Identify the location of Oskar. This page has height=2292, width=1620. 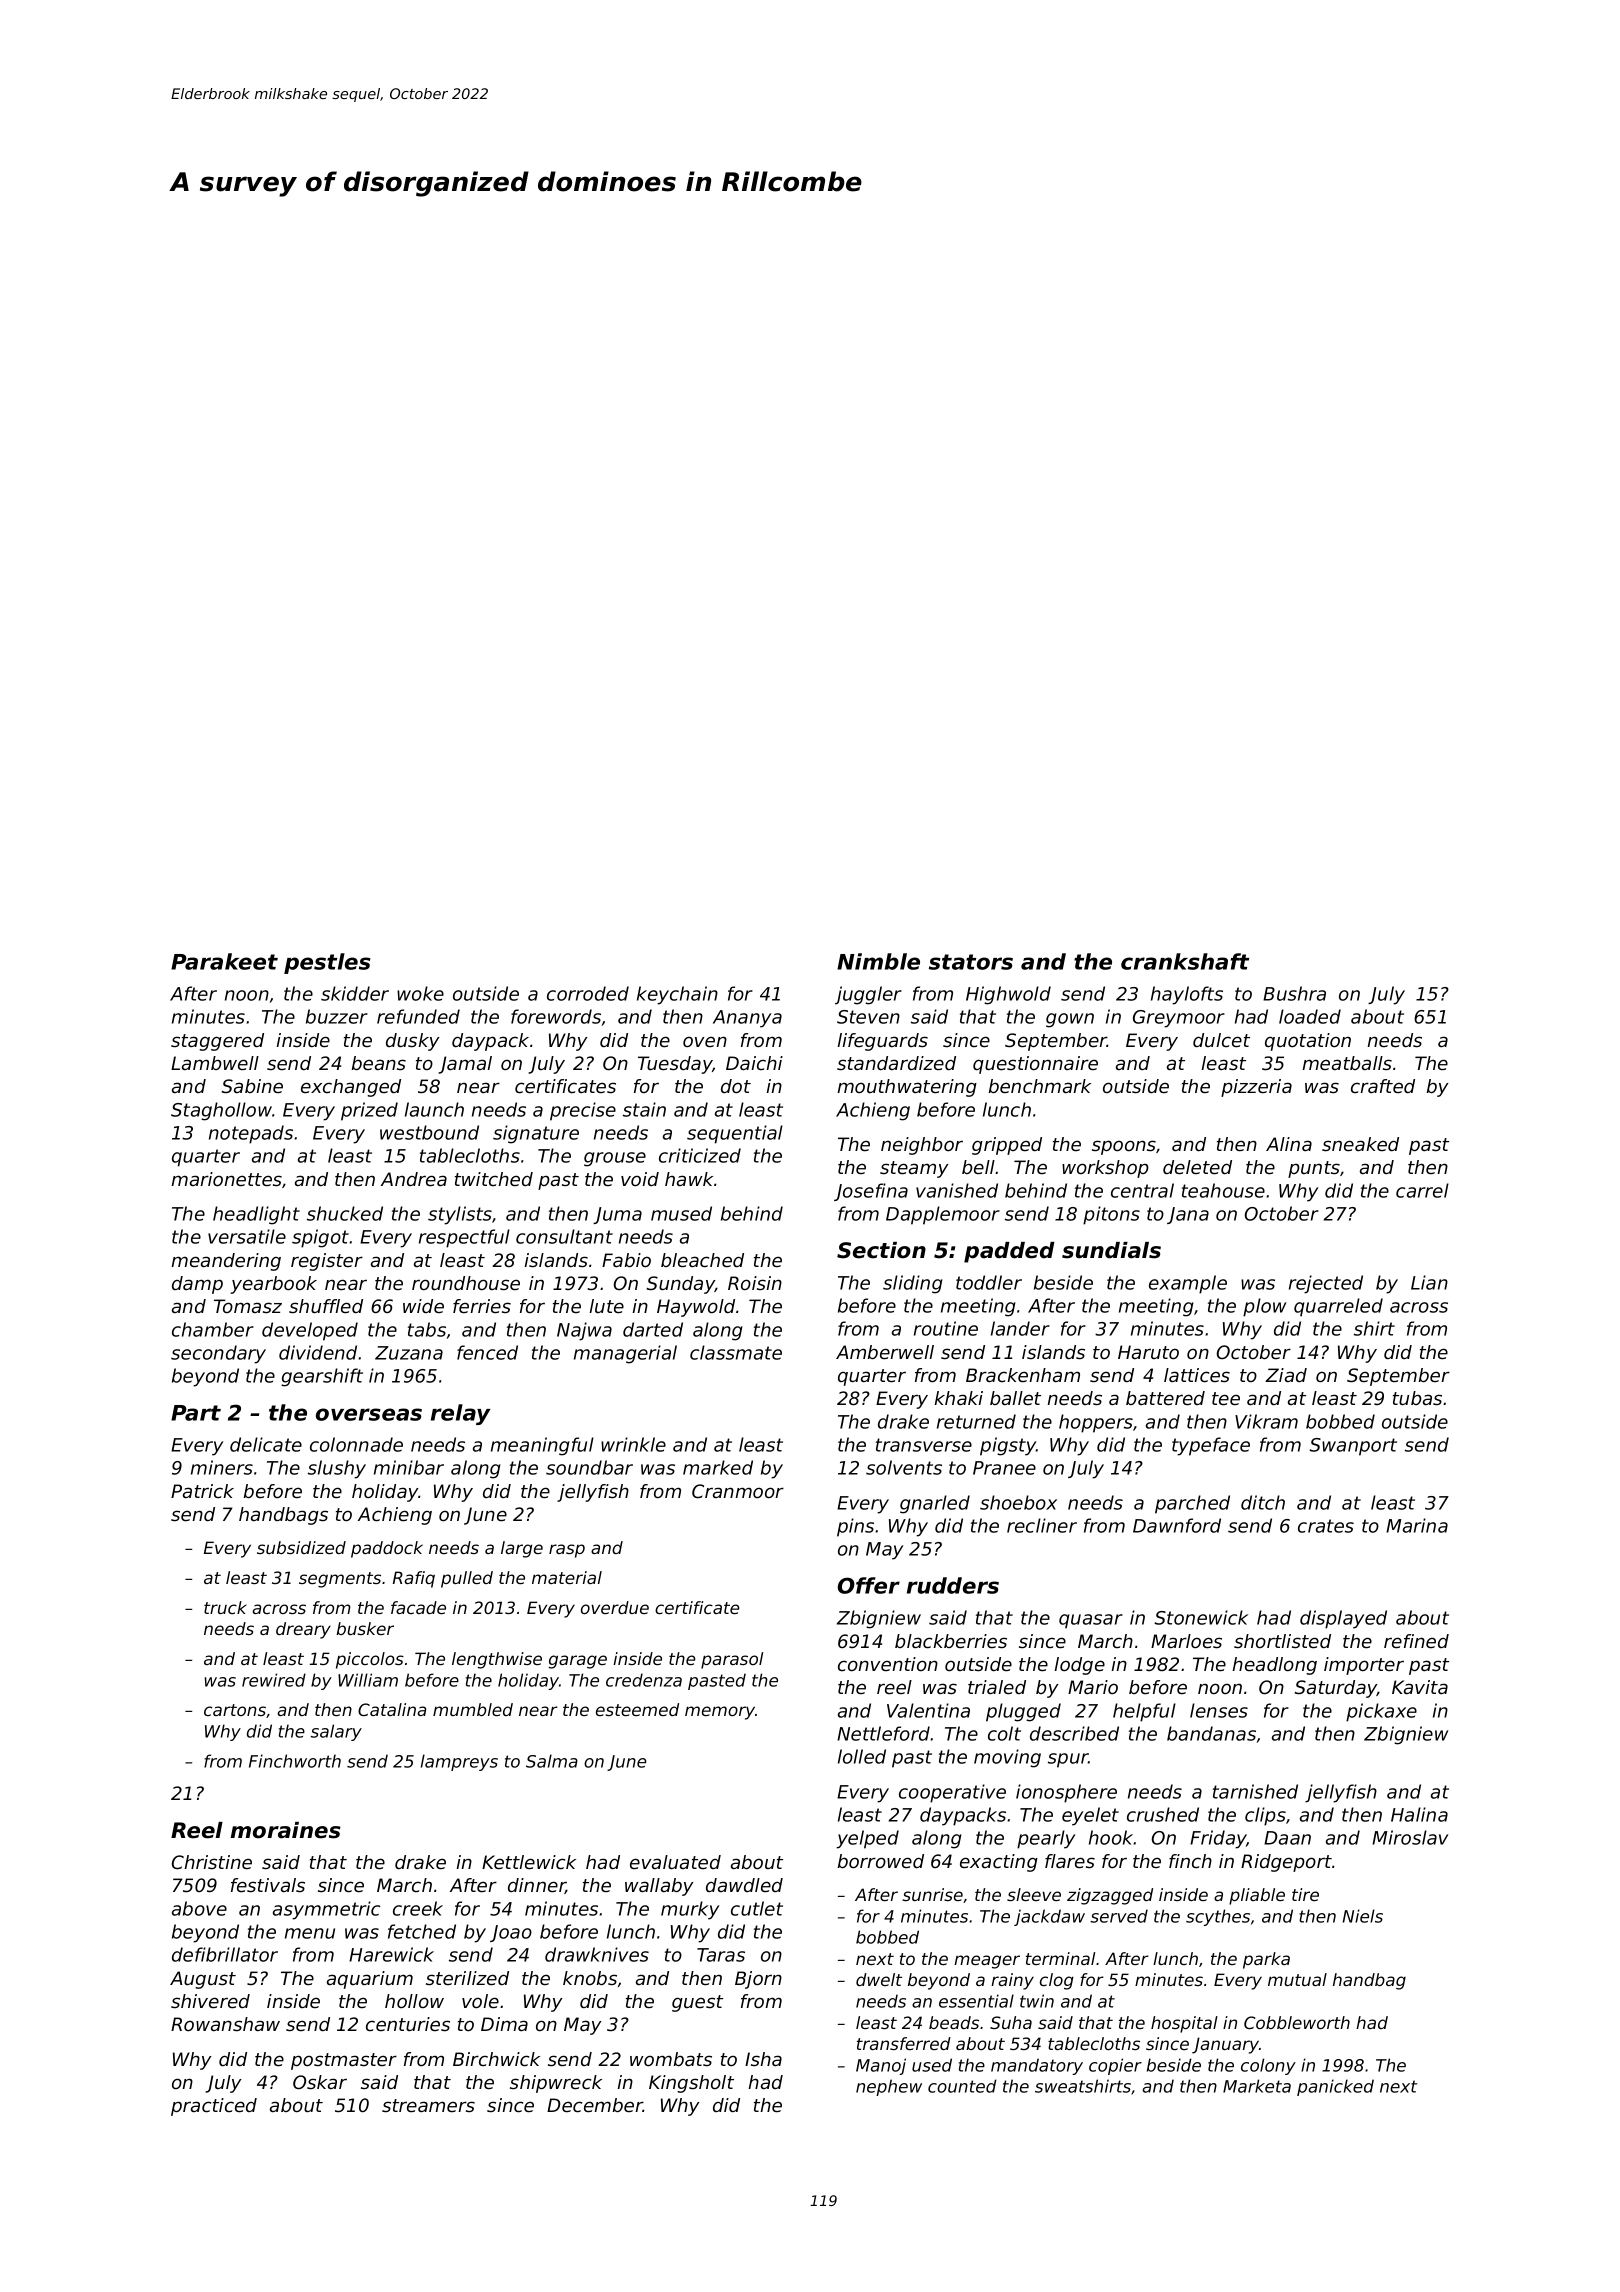
(320, 2082).
